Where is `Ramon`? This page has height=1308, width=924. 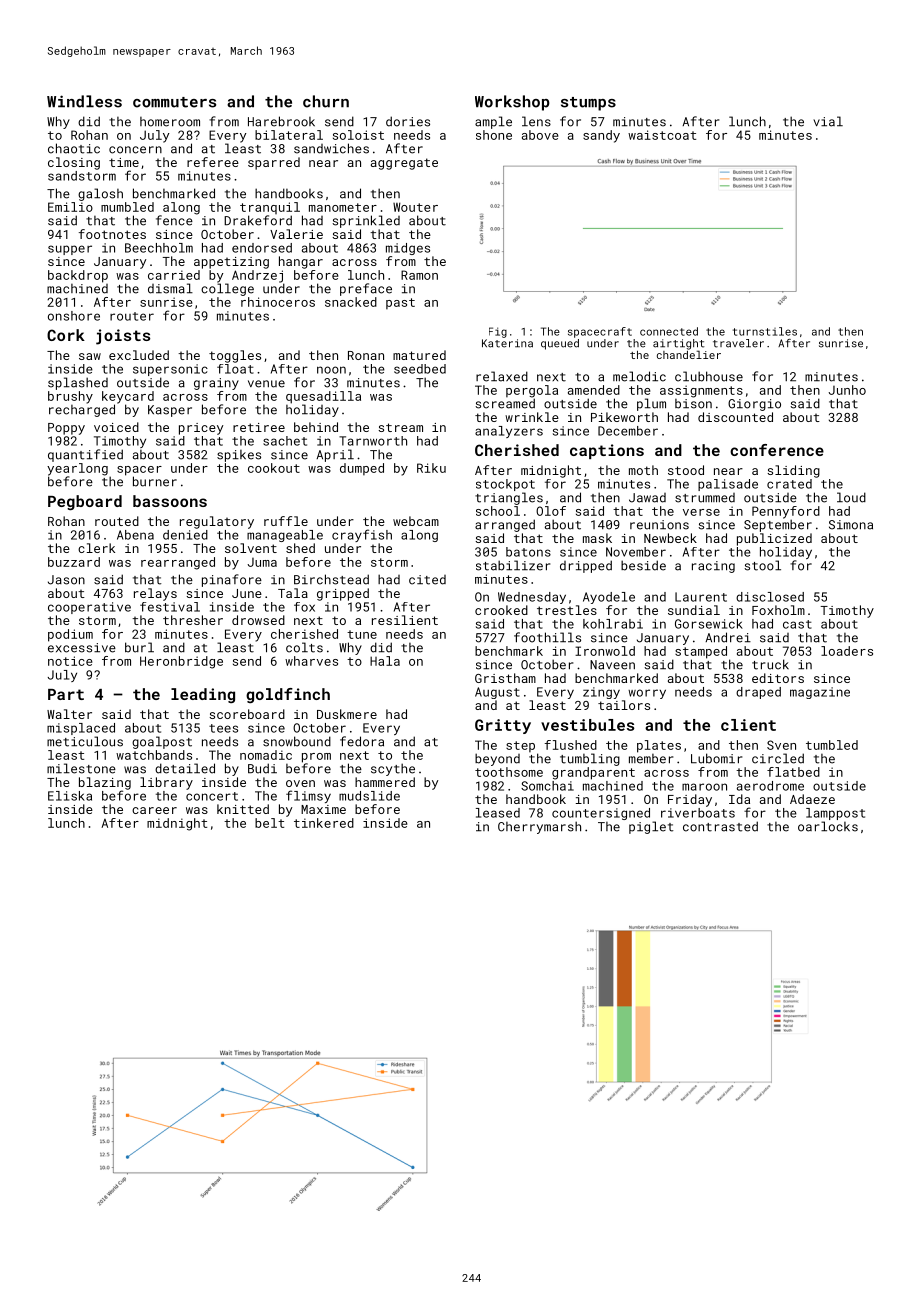
Ramon is located at coordinates (419, 275).
